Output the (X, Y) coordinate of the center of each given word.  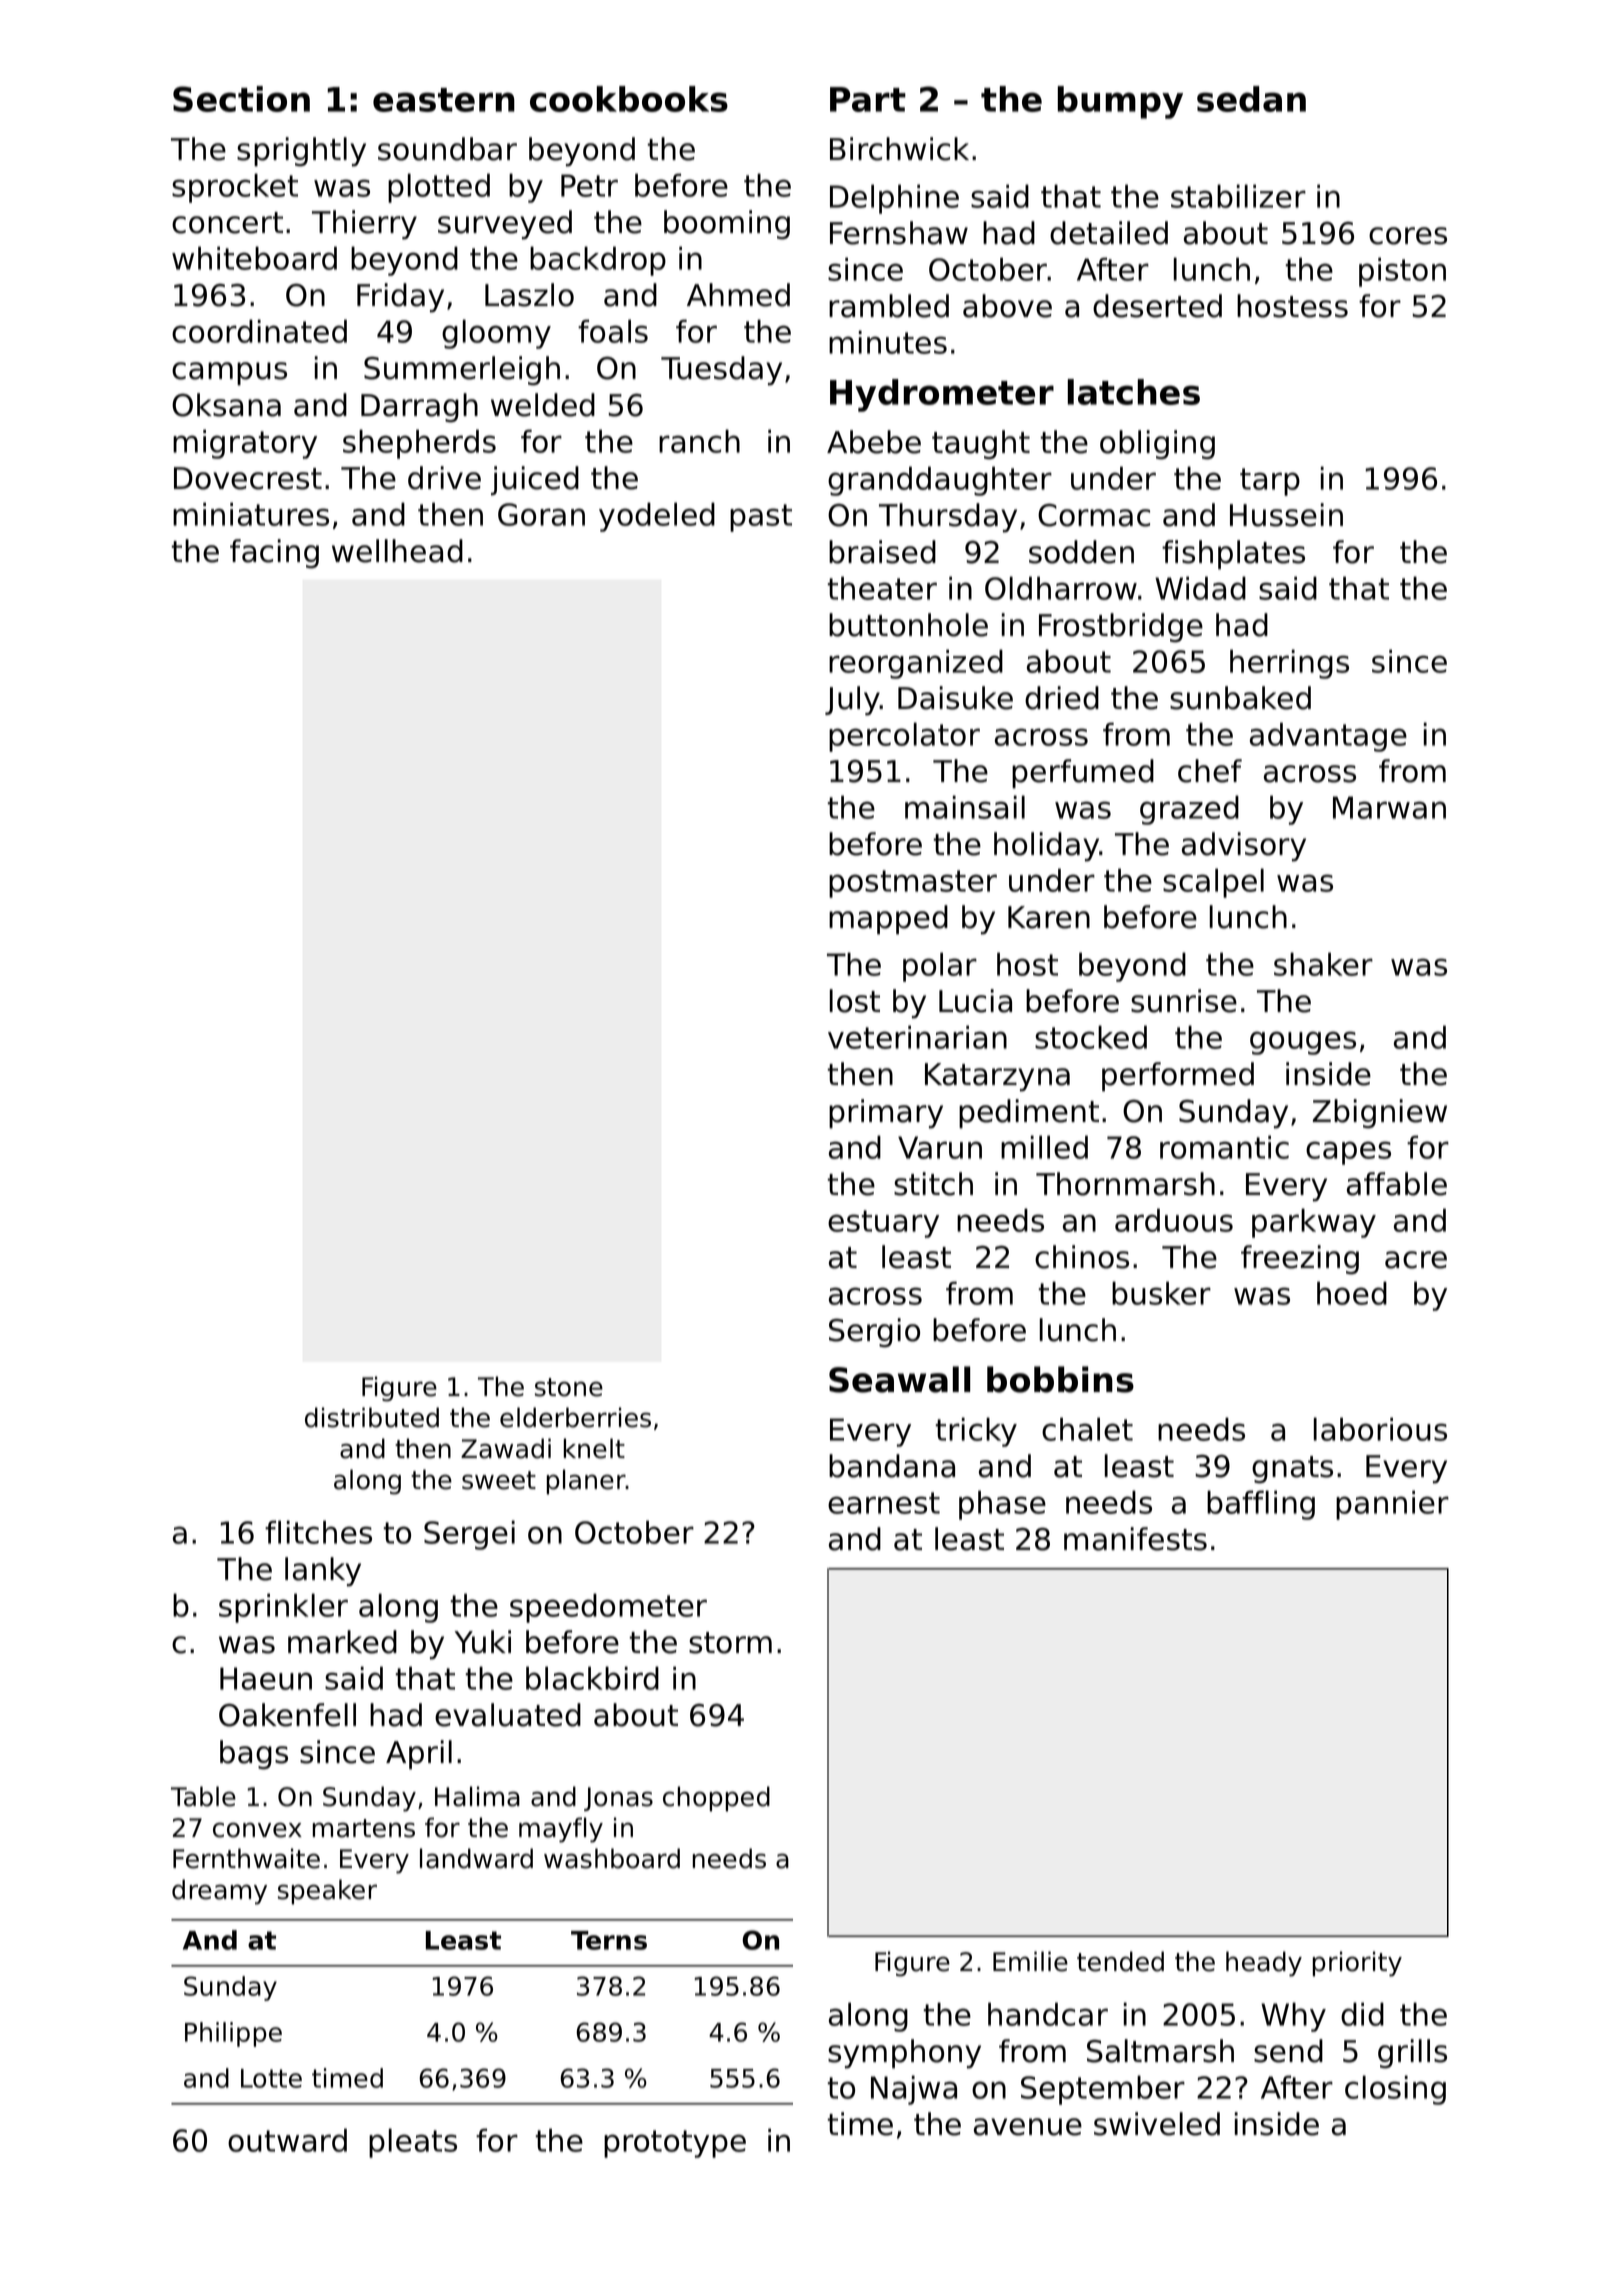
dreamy (219, 1892)
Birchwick (899, 149)
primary (886, 1114)
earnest (884, 1503)
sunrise (1184, 1001)
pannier (1392, 1505)
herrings (1289, 664)
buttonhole (908, 625)
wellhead (397, 551)
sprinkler (283, 1608)
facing (274, 554)
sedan (1251, 99)
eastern (444, 100)
